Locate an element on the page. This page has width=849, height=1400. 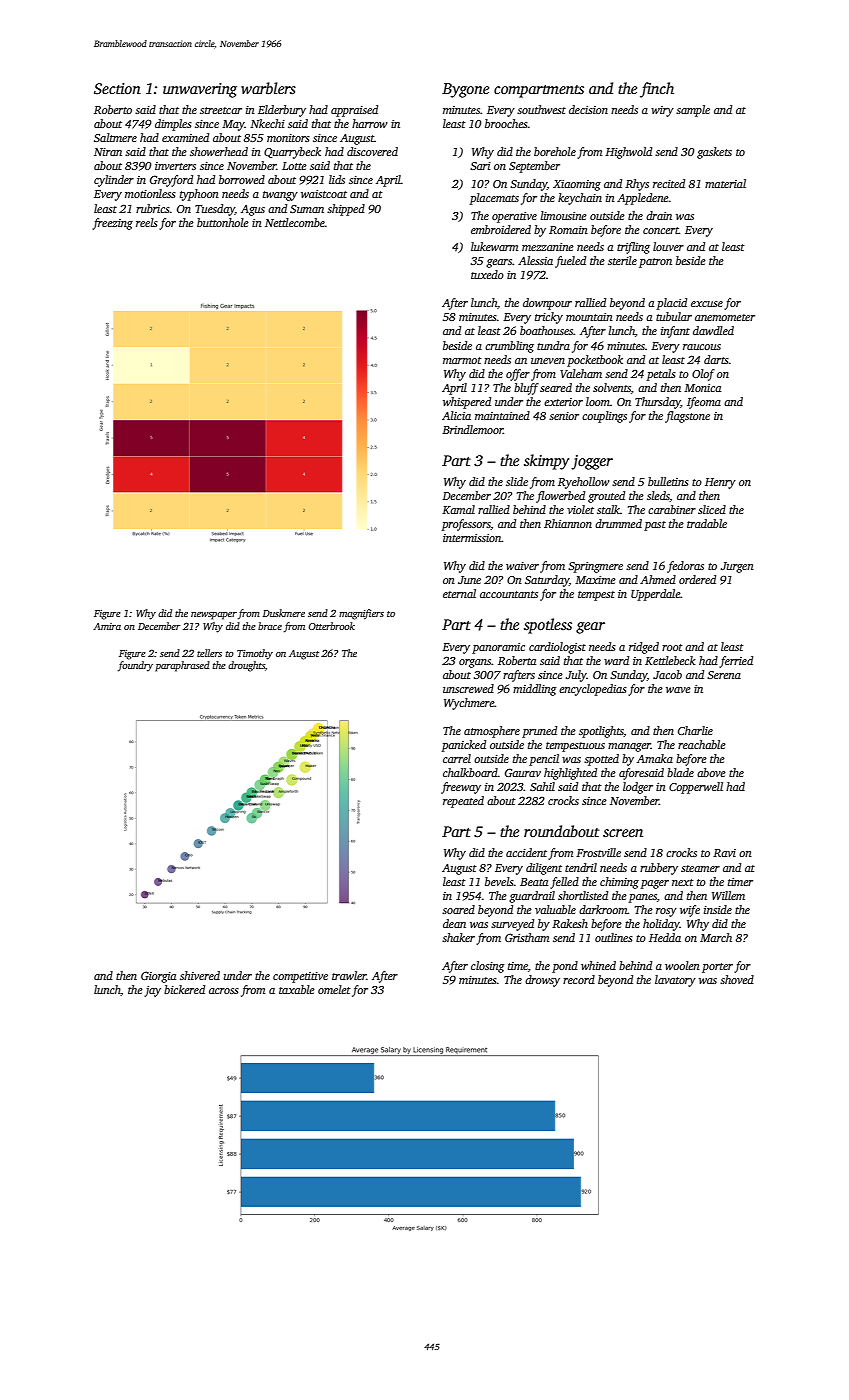
flowerbed is located at coordinates (560, 497).
